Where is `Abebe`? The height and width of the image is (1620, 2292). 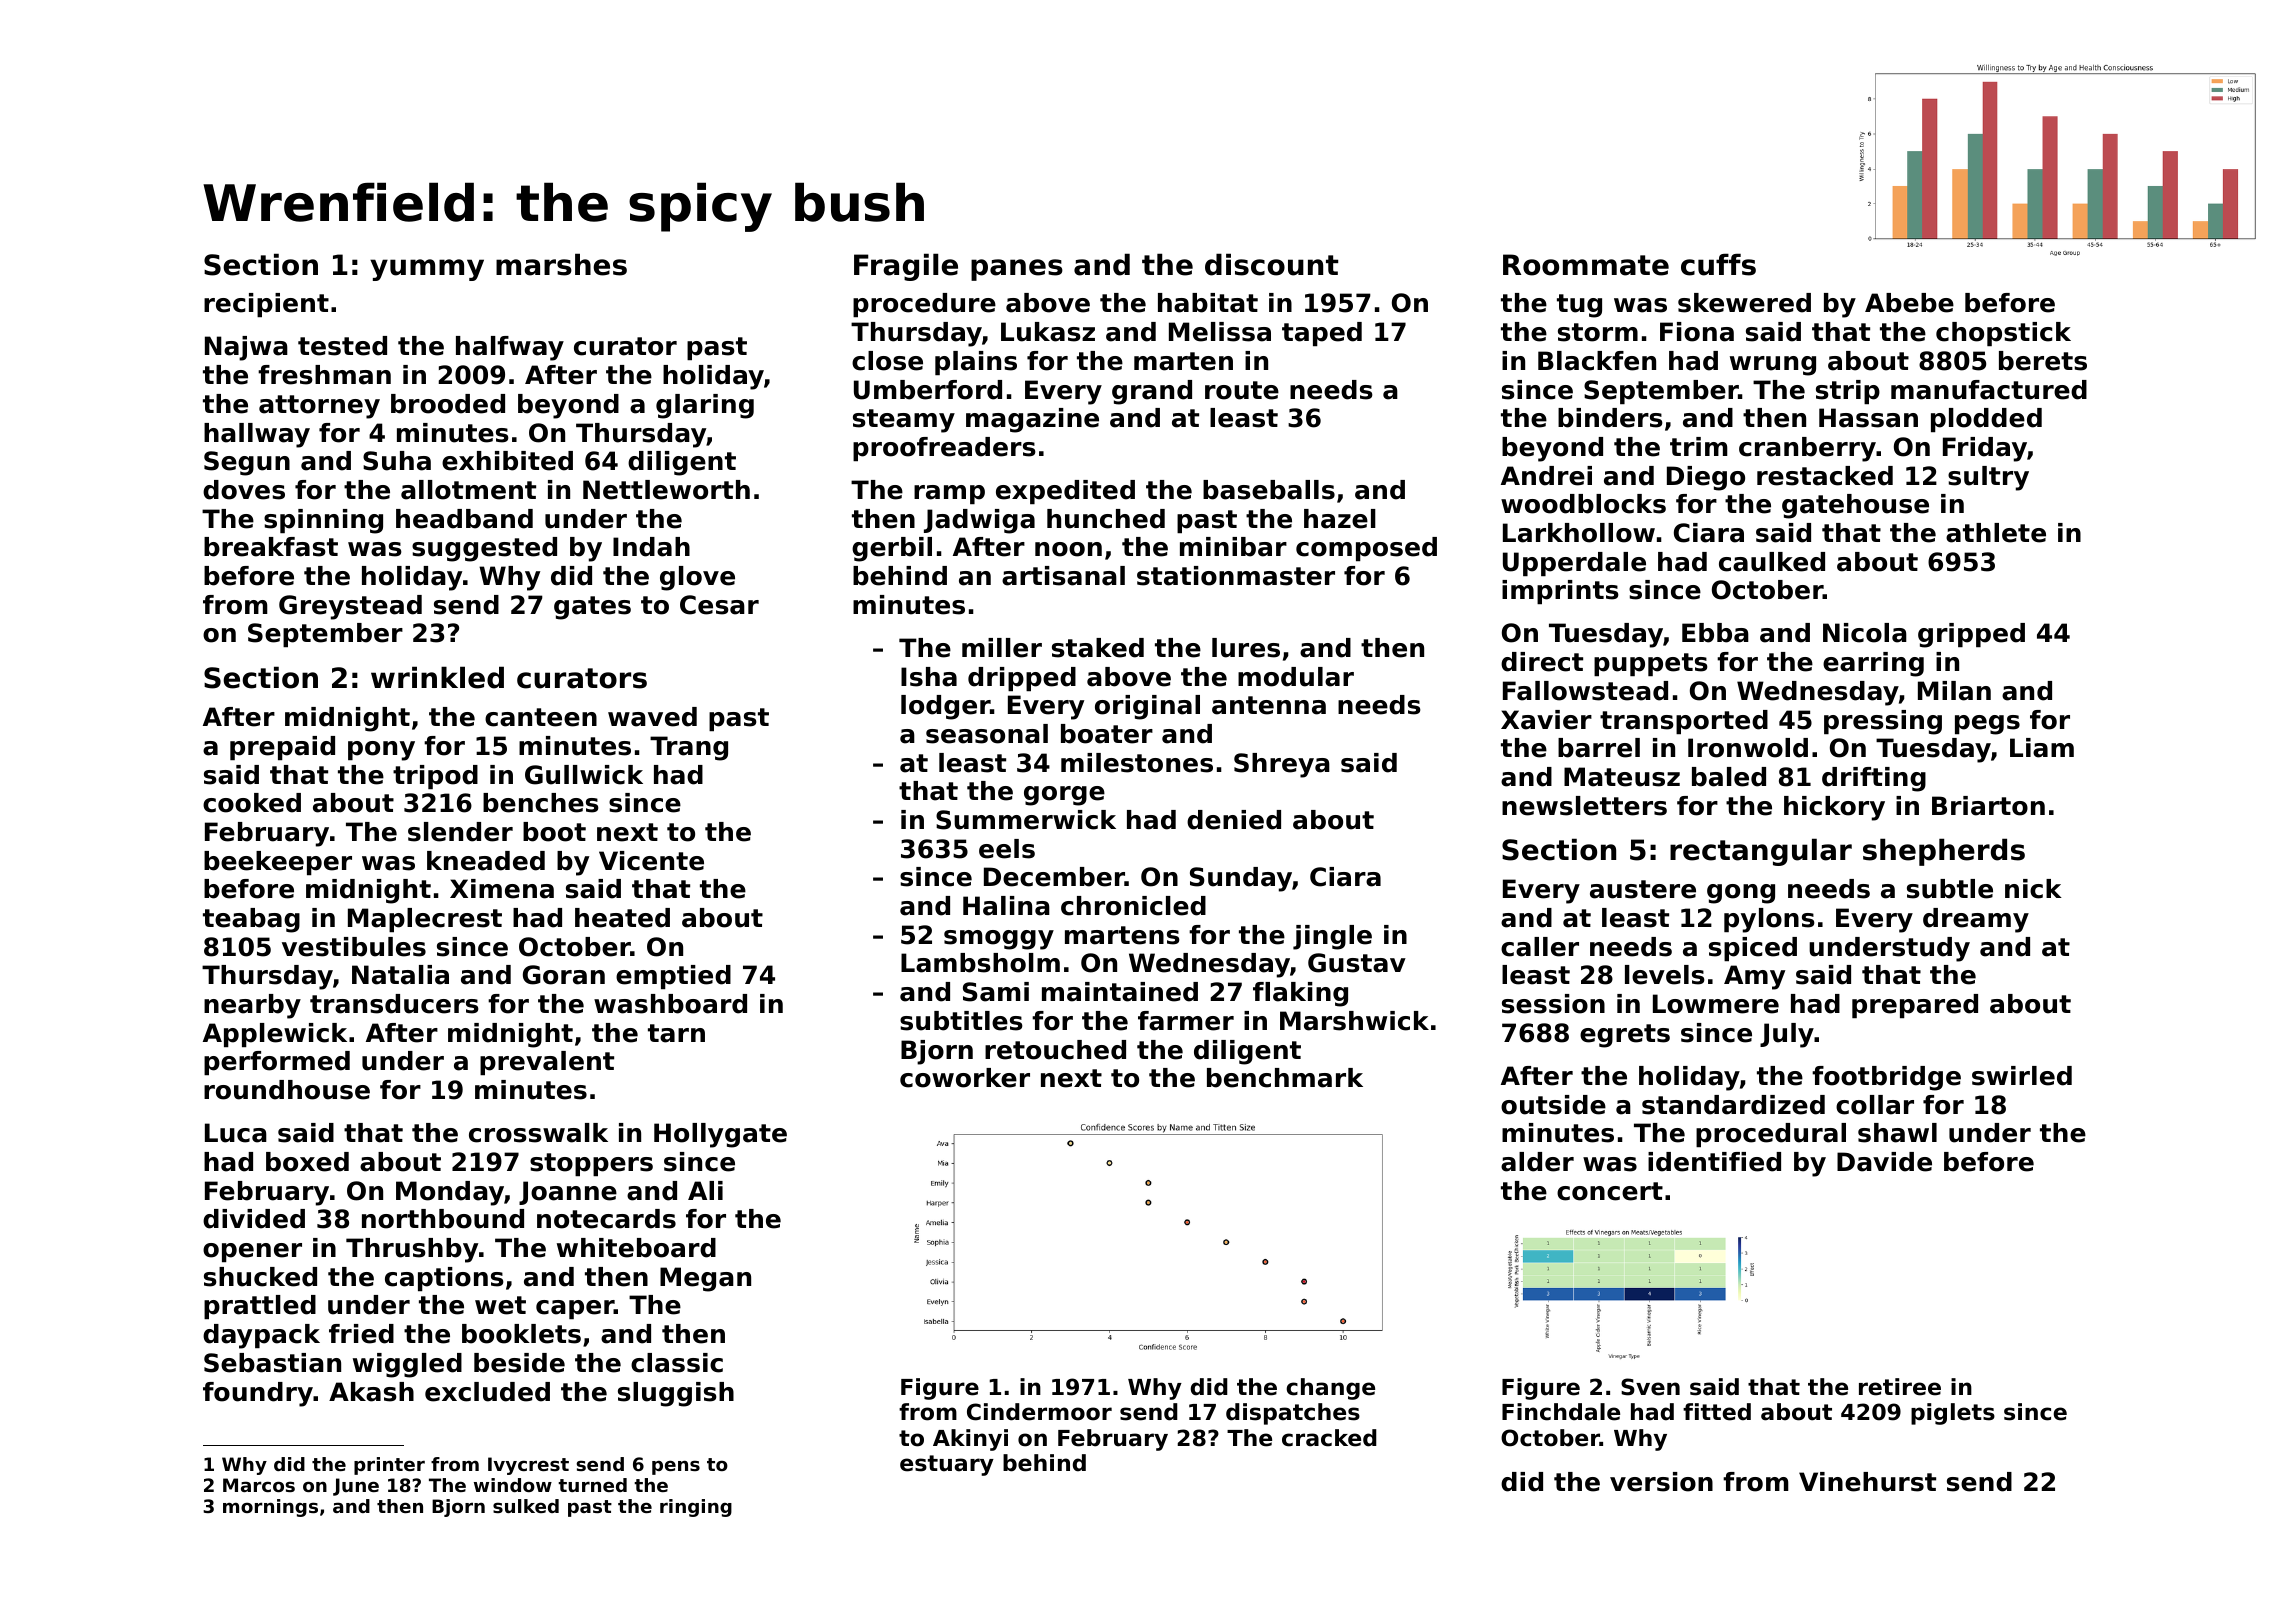 Abebe is located at coordinates (1909, 303).
